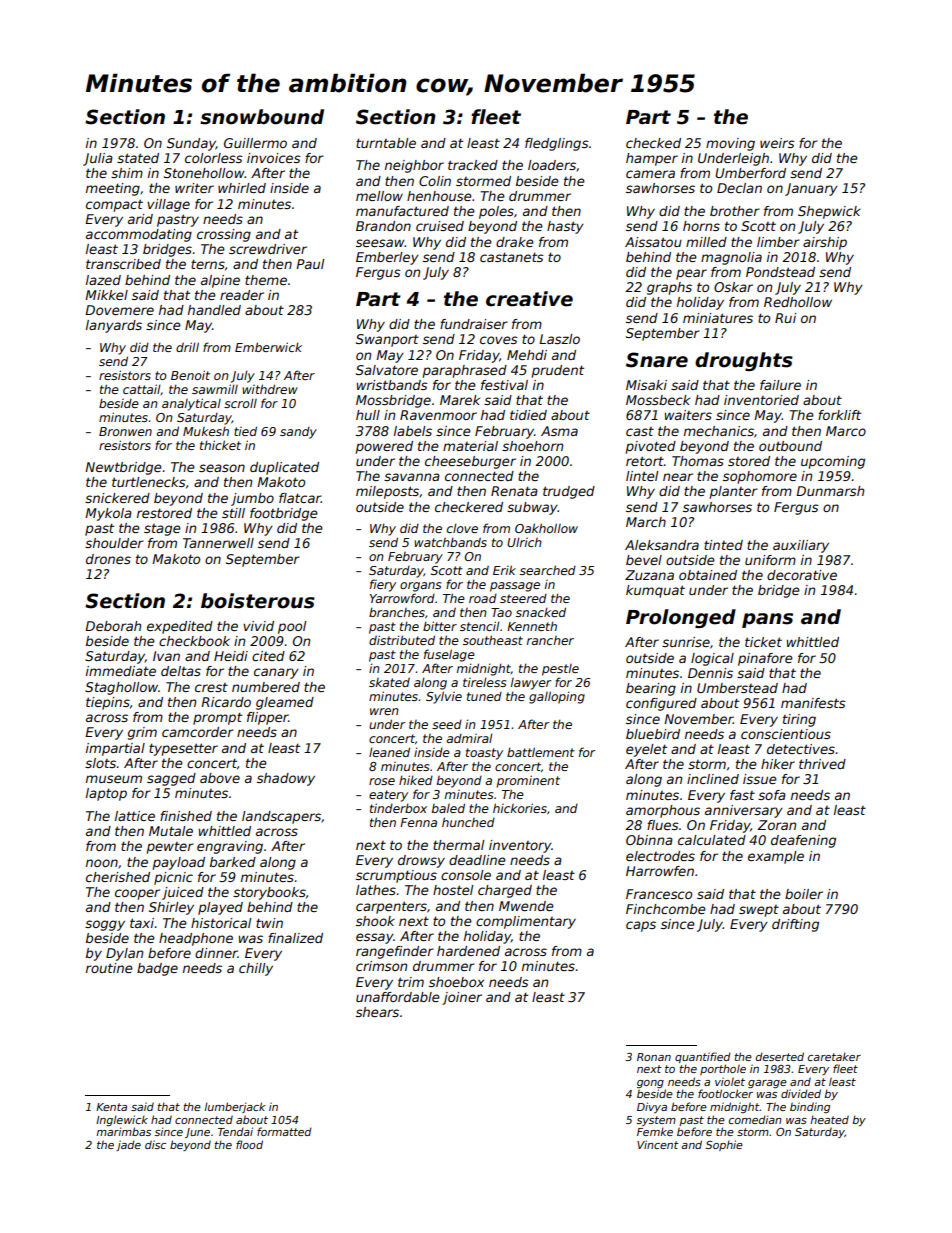 The image size is (952, 1233). I want to click on Vincent, so click(658, 1144).
